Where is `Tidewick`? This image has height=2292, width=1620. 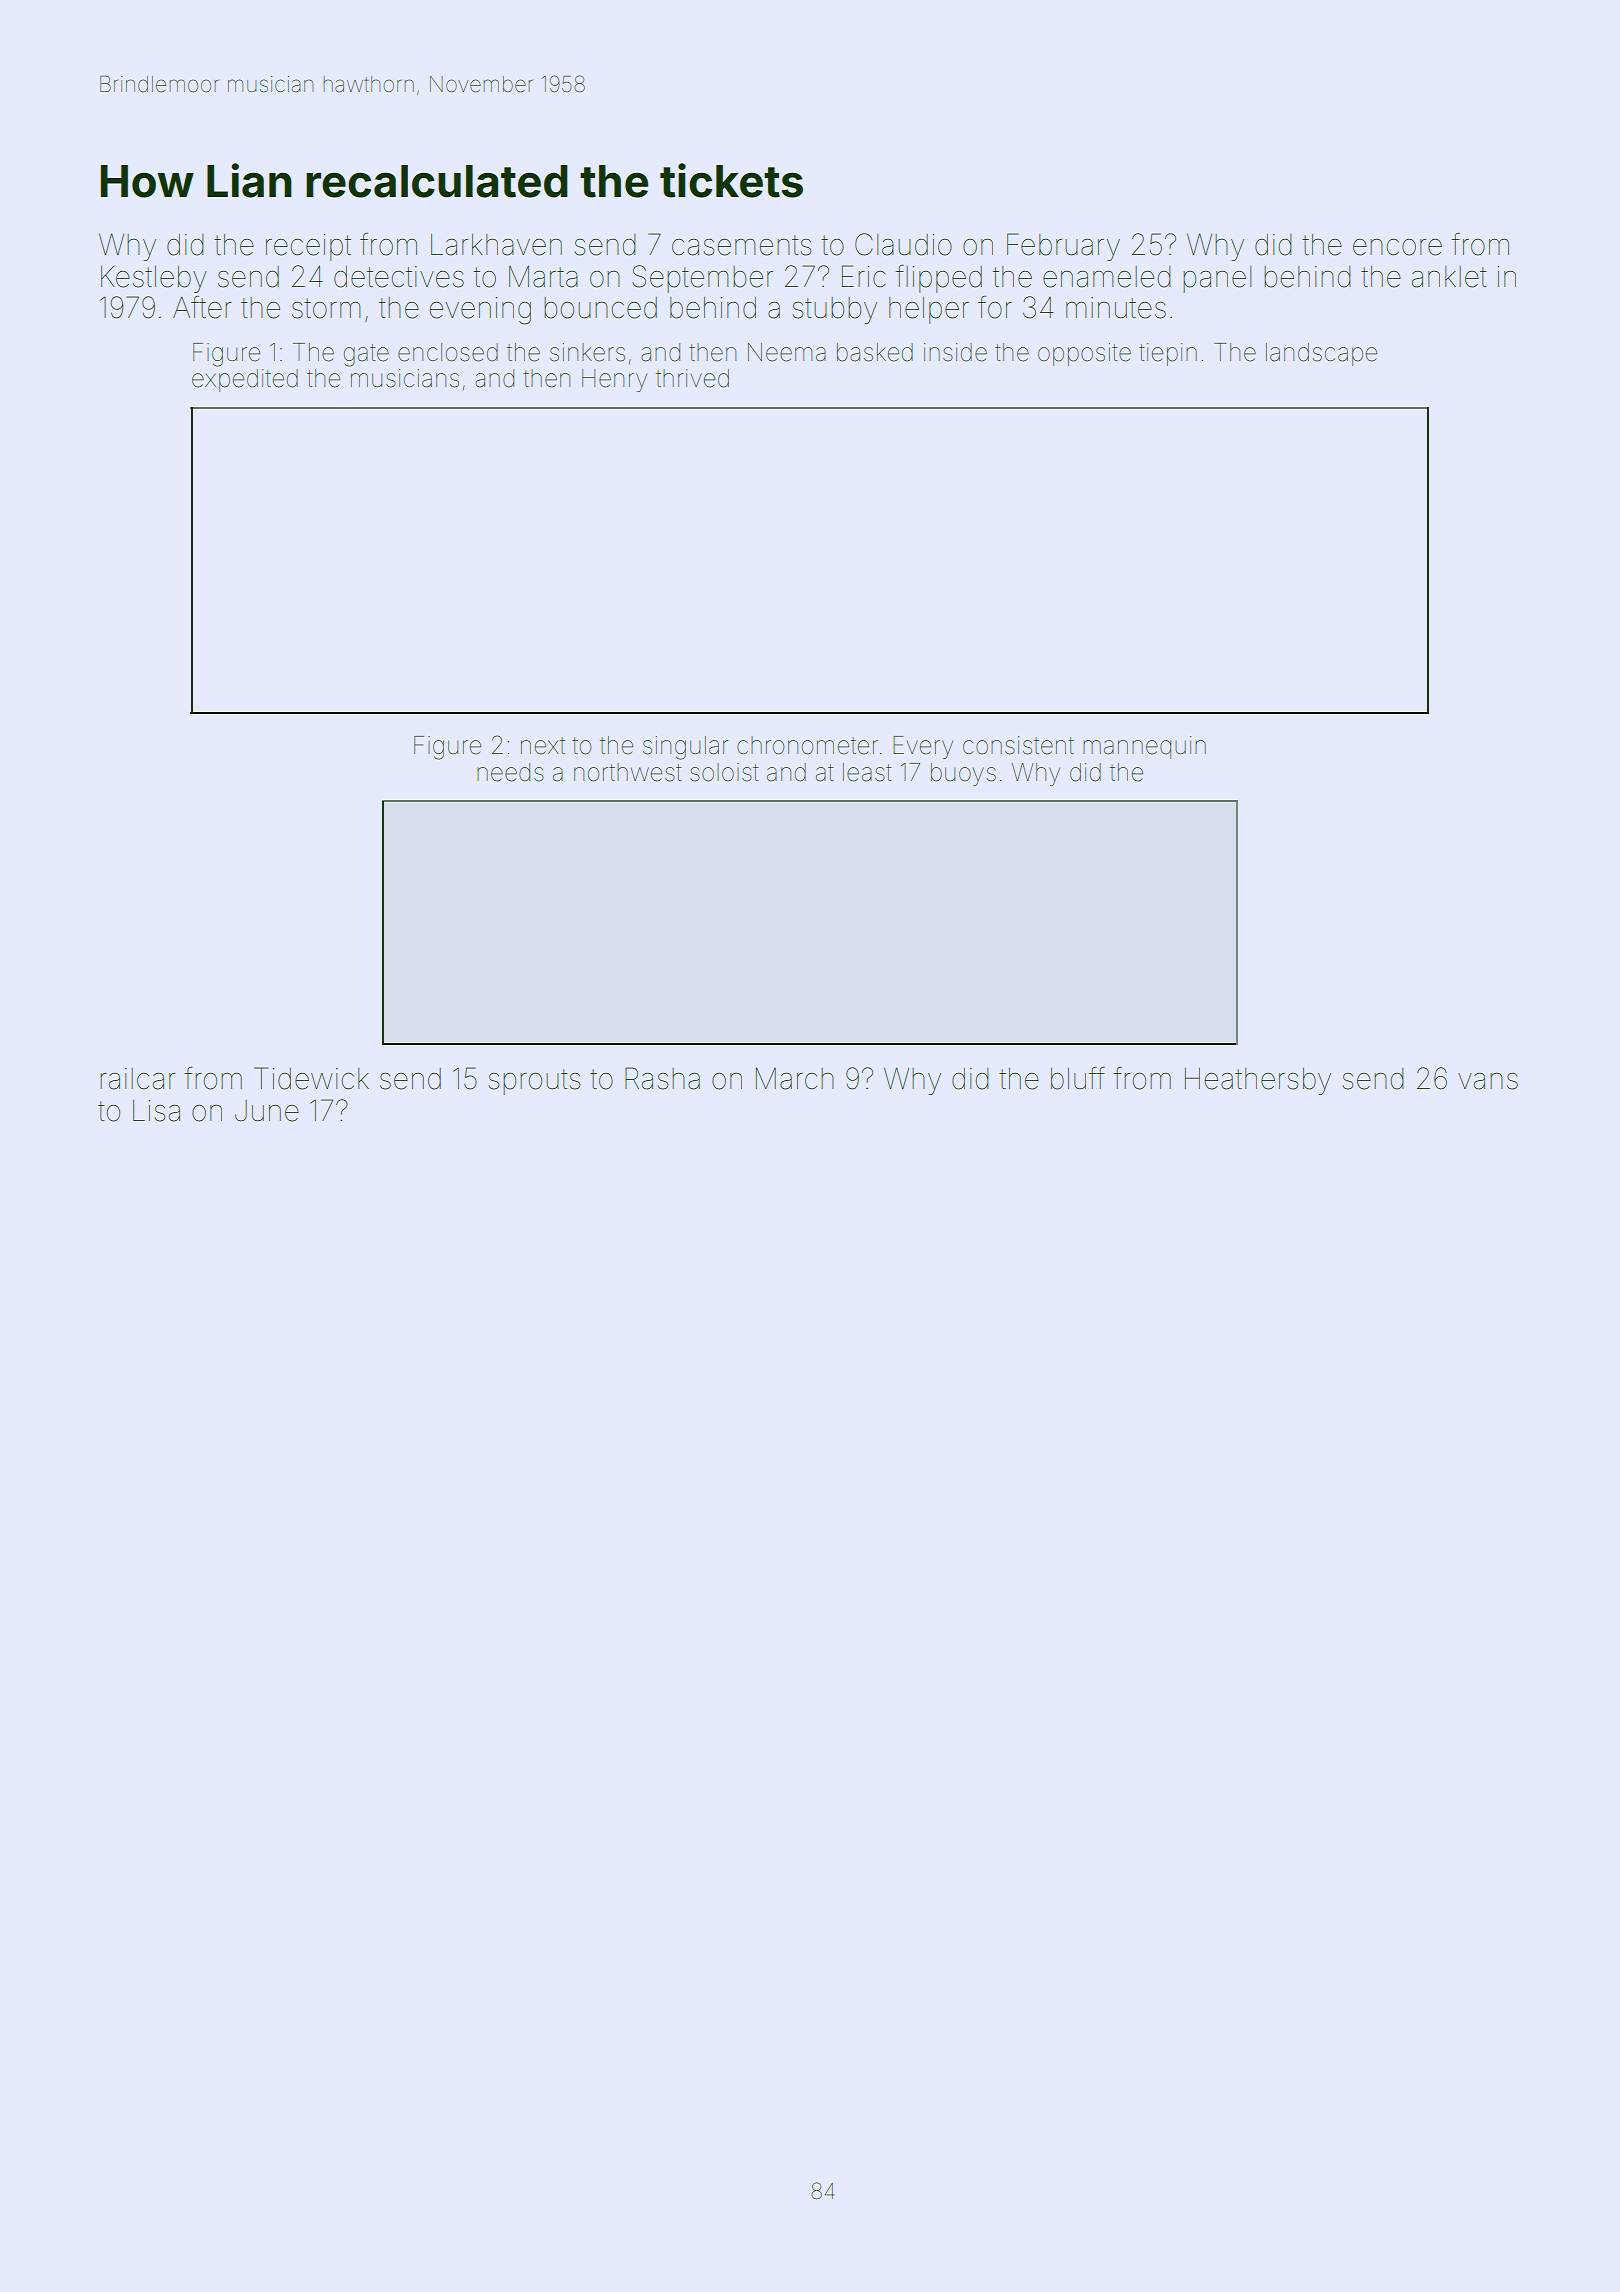
Tidewick is located at coordinates (311, 1078).
